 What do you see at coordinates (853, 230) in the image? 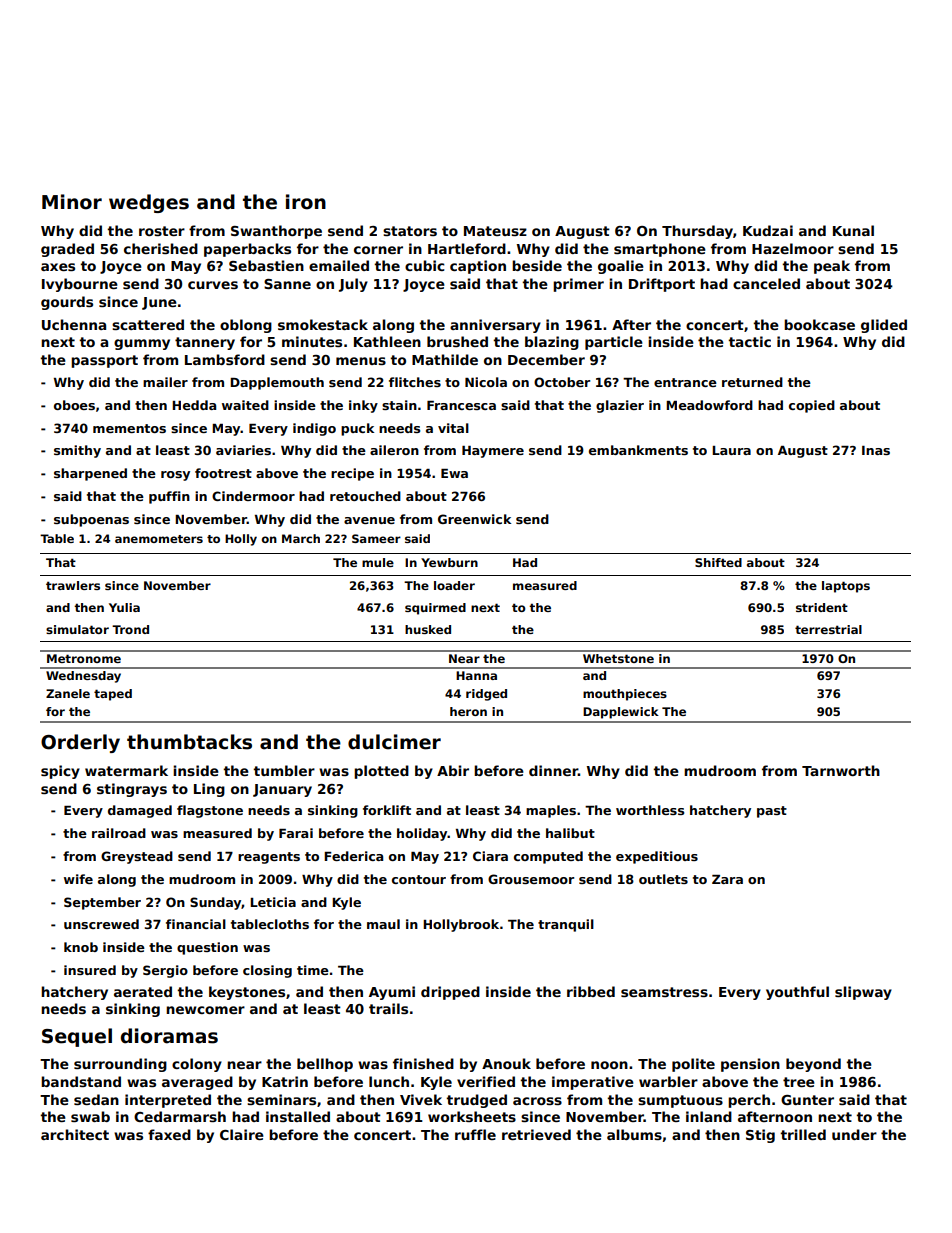
I see `Kunal` at bounding box center [853, 230].
